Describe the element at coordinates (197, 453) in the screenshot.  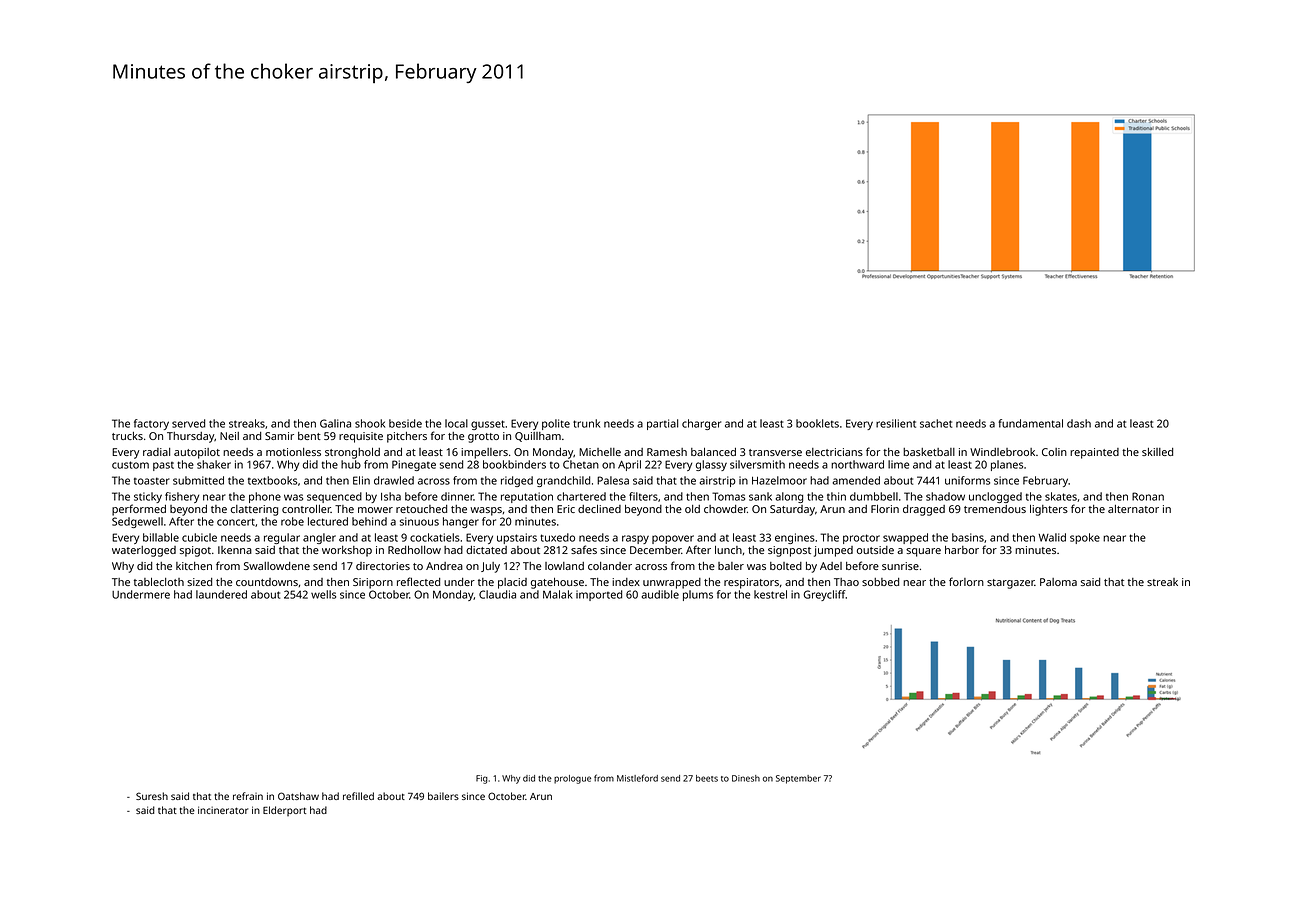
I see `autopilot` at that location.
